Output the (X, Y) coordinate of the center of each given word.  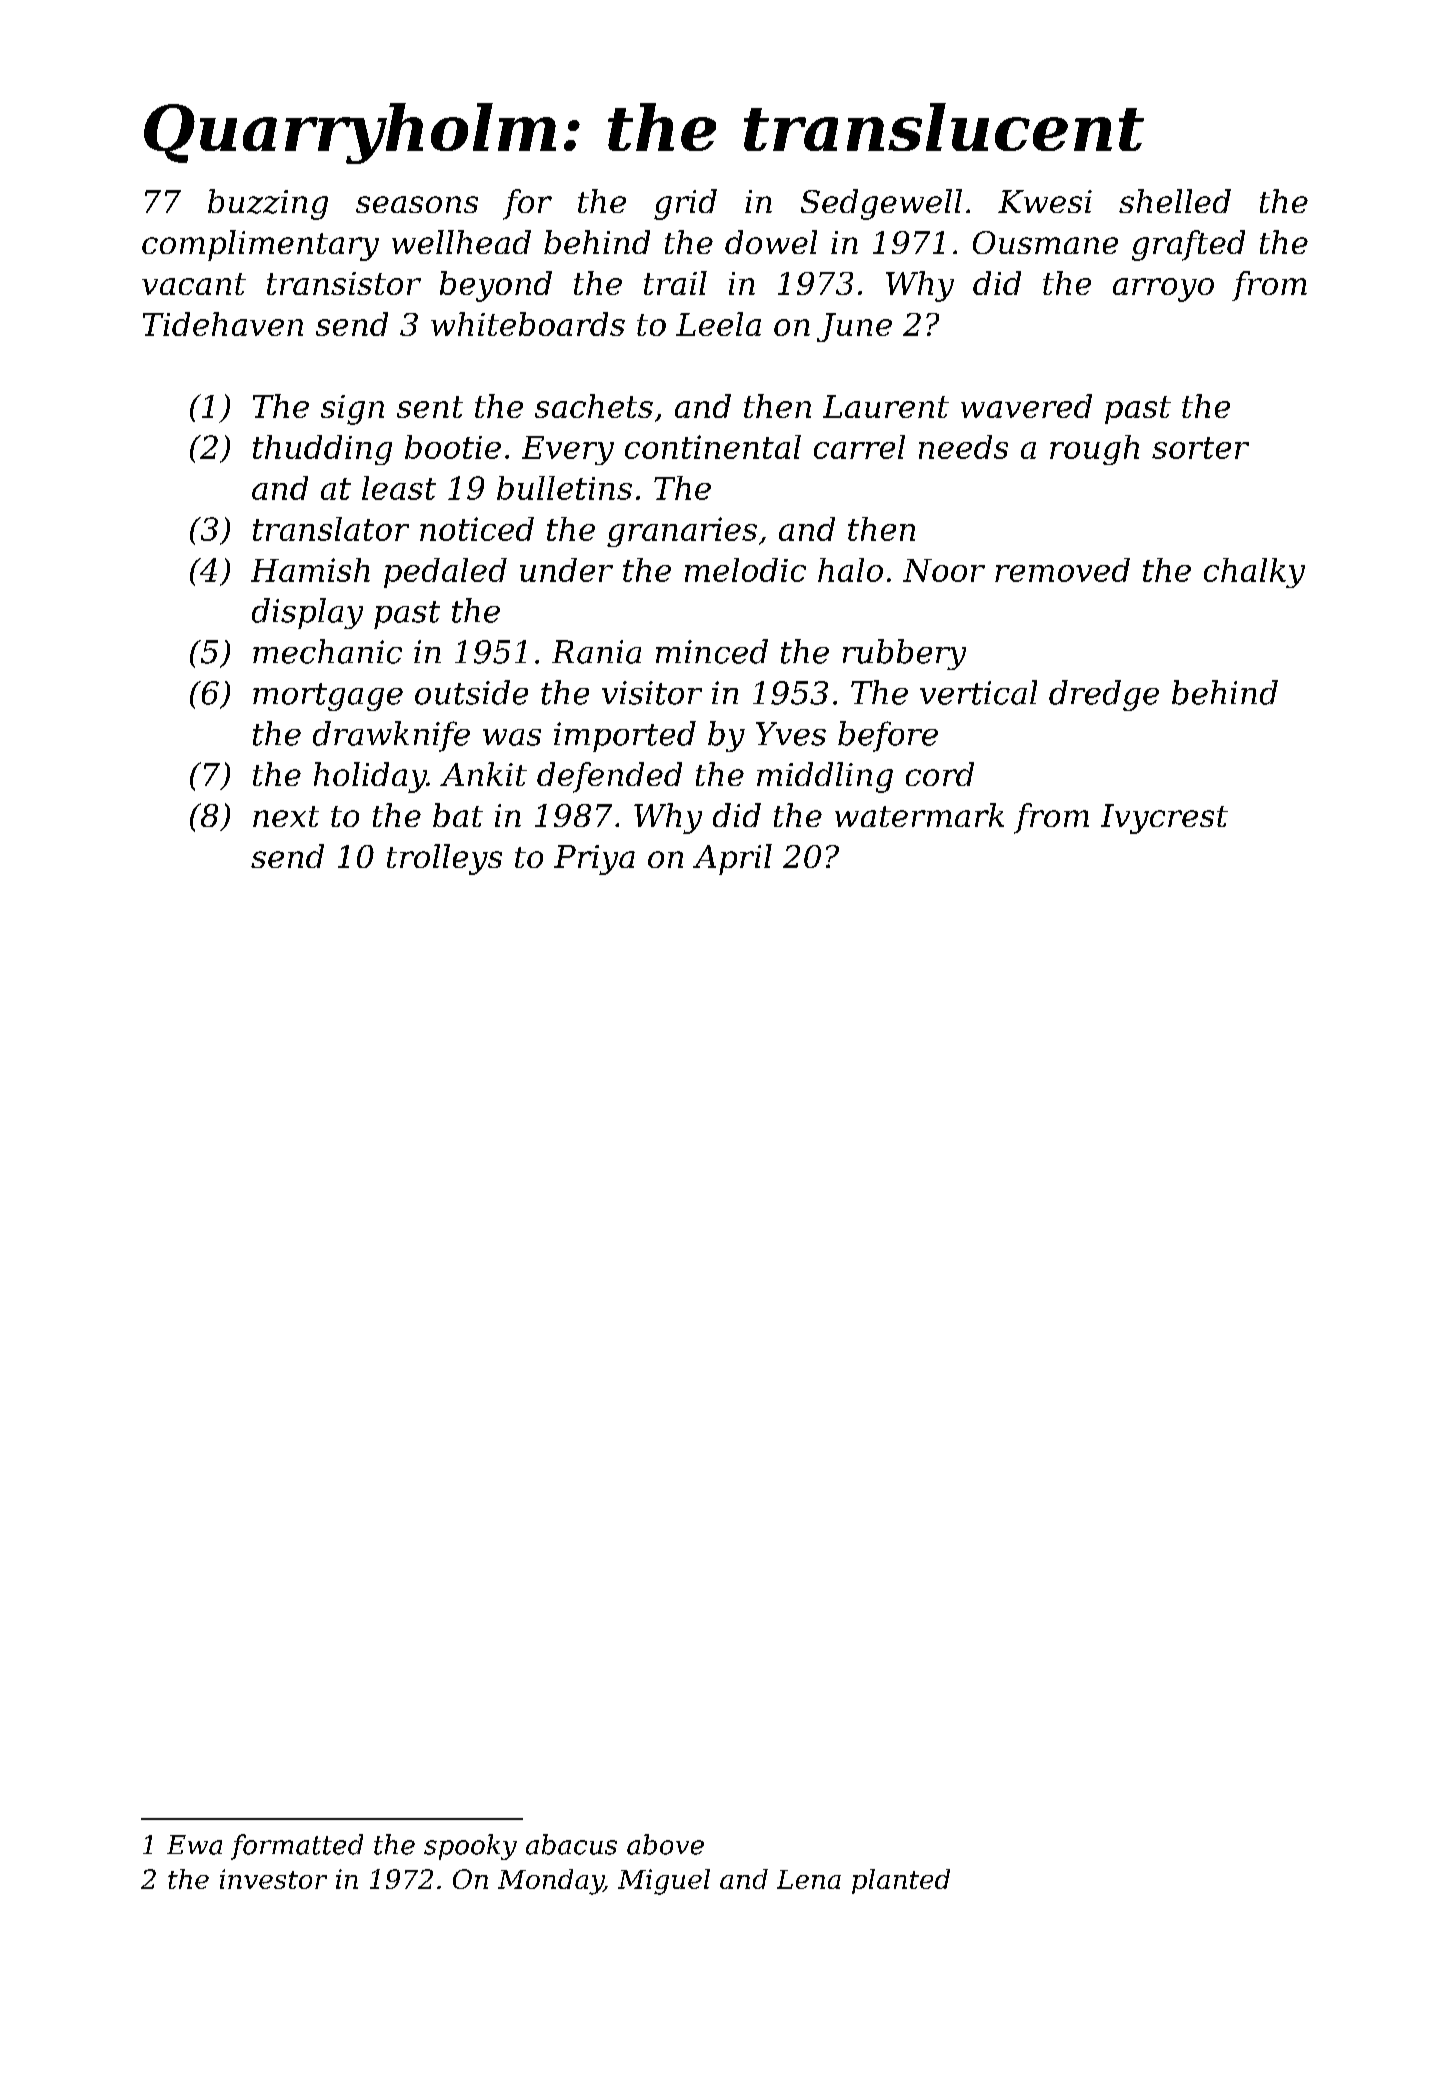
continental (713, 447)
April (732, 859)
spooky (470, 1847)
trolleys (444, 859)
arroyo (1163, 290)
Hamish (310, 570)
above (665, 1844)
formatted (297, 1847)
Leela (718, 324)
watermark (919, 815)
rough (1094, 450)
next (286, 816)
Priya (594, 860)
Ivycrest (1164, 819)
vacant (194, 284)
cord (940, 774)
